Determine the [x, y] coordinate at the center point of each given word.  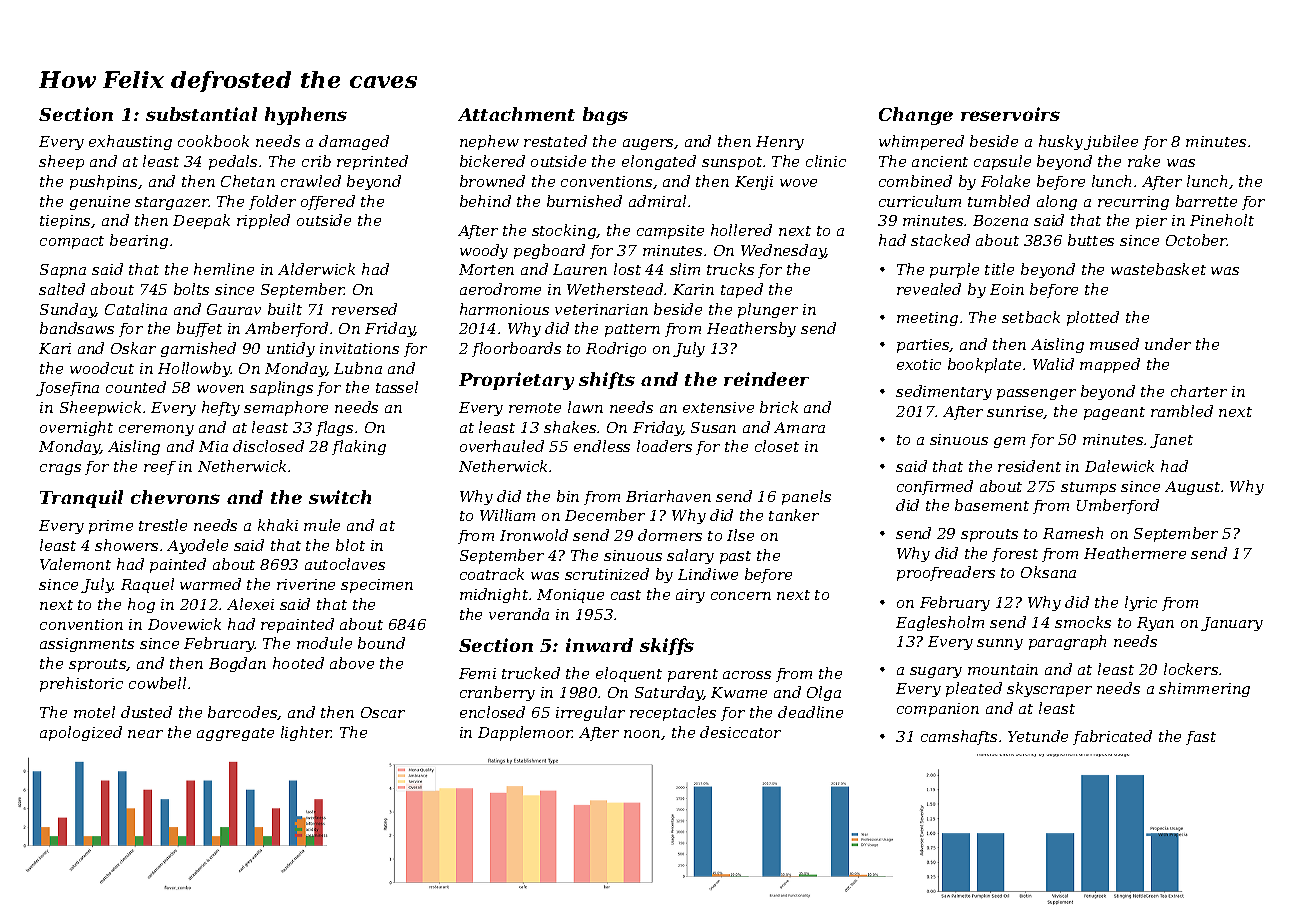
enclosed [492, 712]
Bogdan [237, 664]
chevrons [175, 497]
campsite [670, 232]
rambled [1182, 411]
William [507, 515]
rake [1144, 161]
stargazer [172, 203]
